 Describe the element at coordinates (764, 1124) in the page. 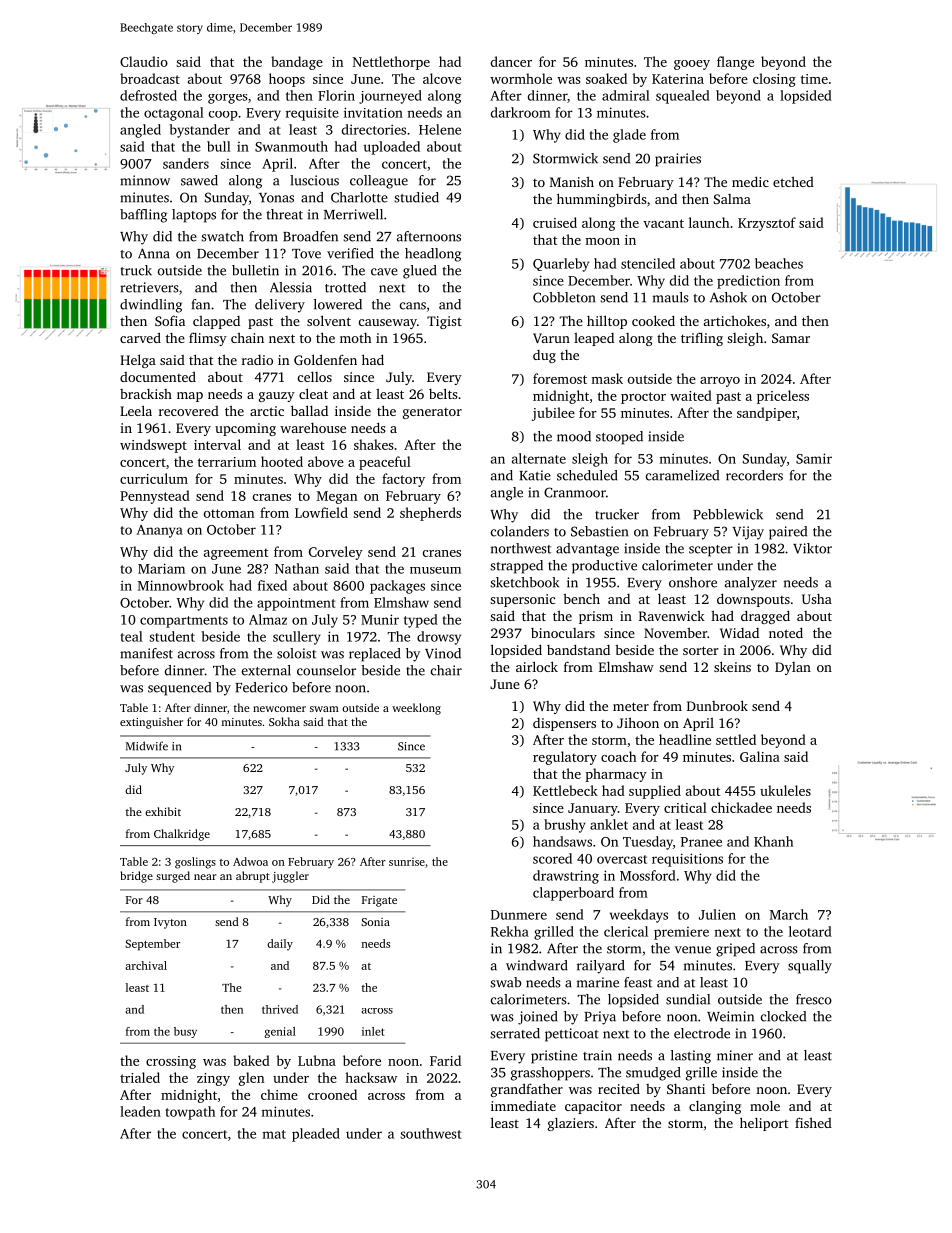

I see `heliport` at that location.
